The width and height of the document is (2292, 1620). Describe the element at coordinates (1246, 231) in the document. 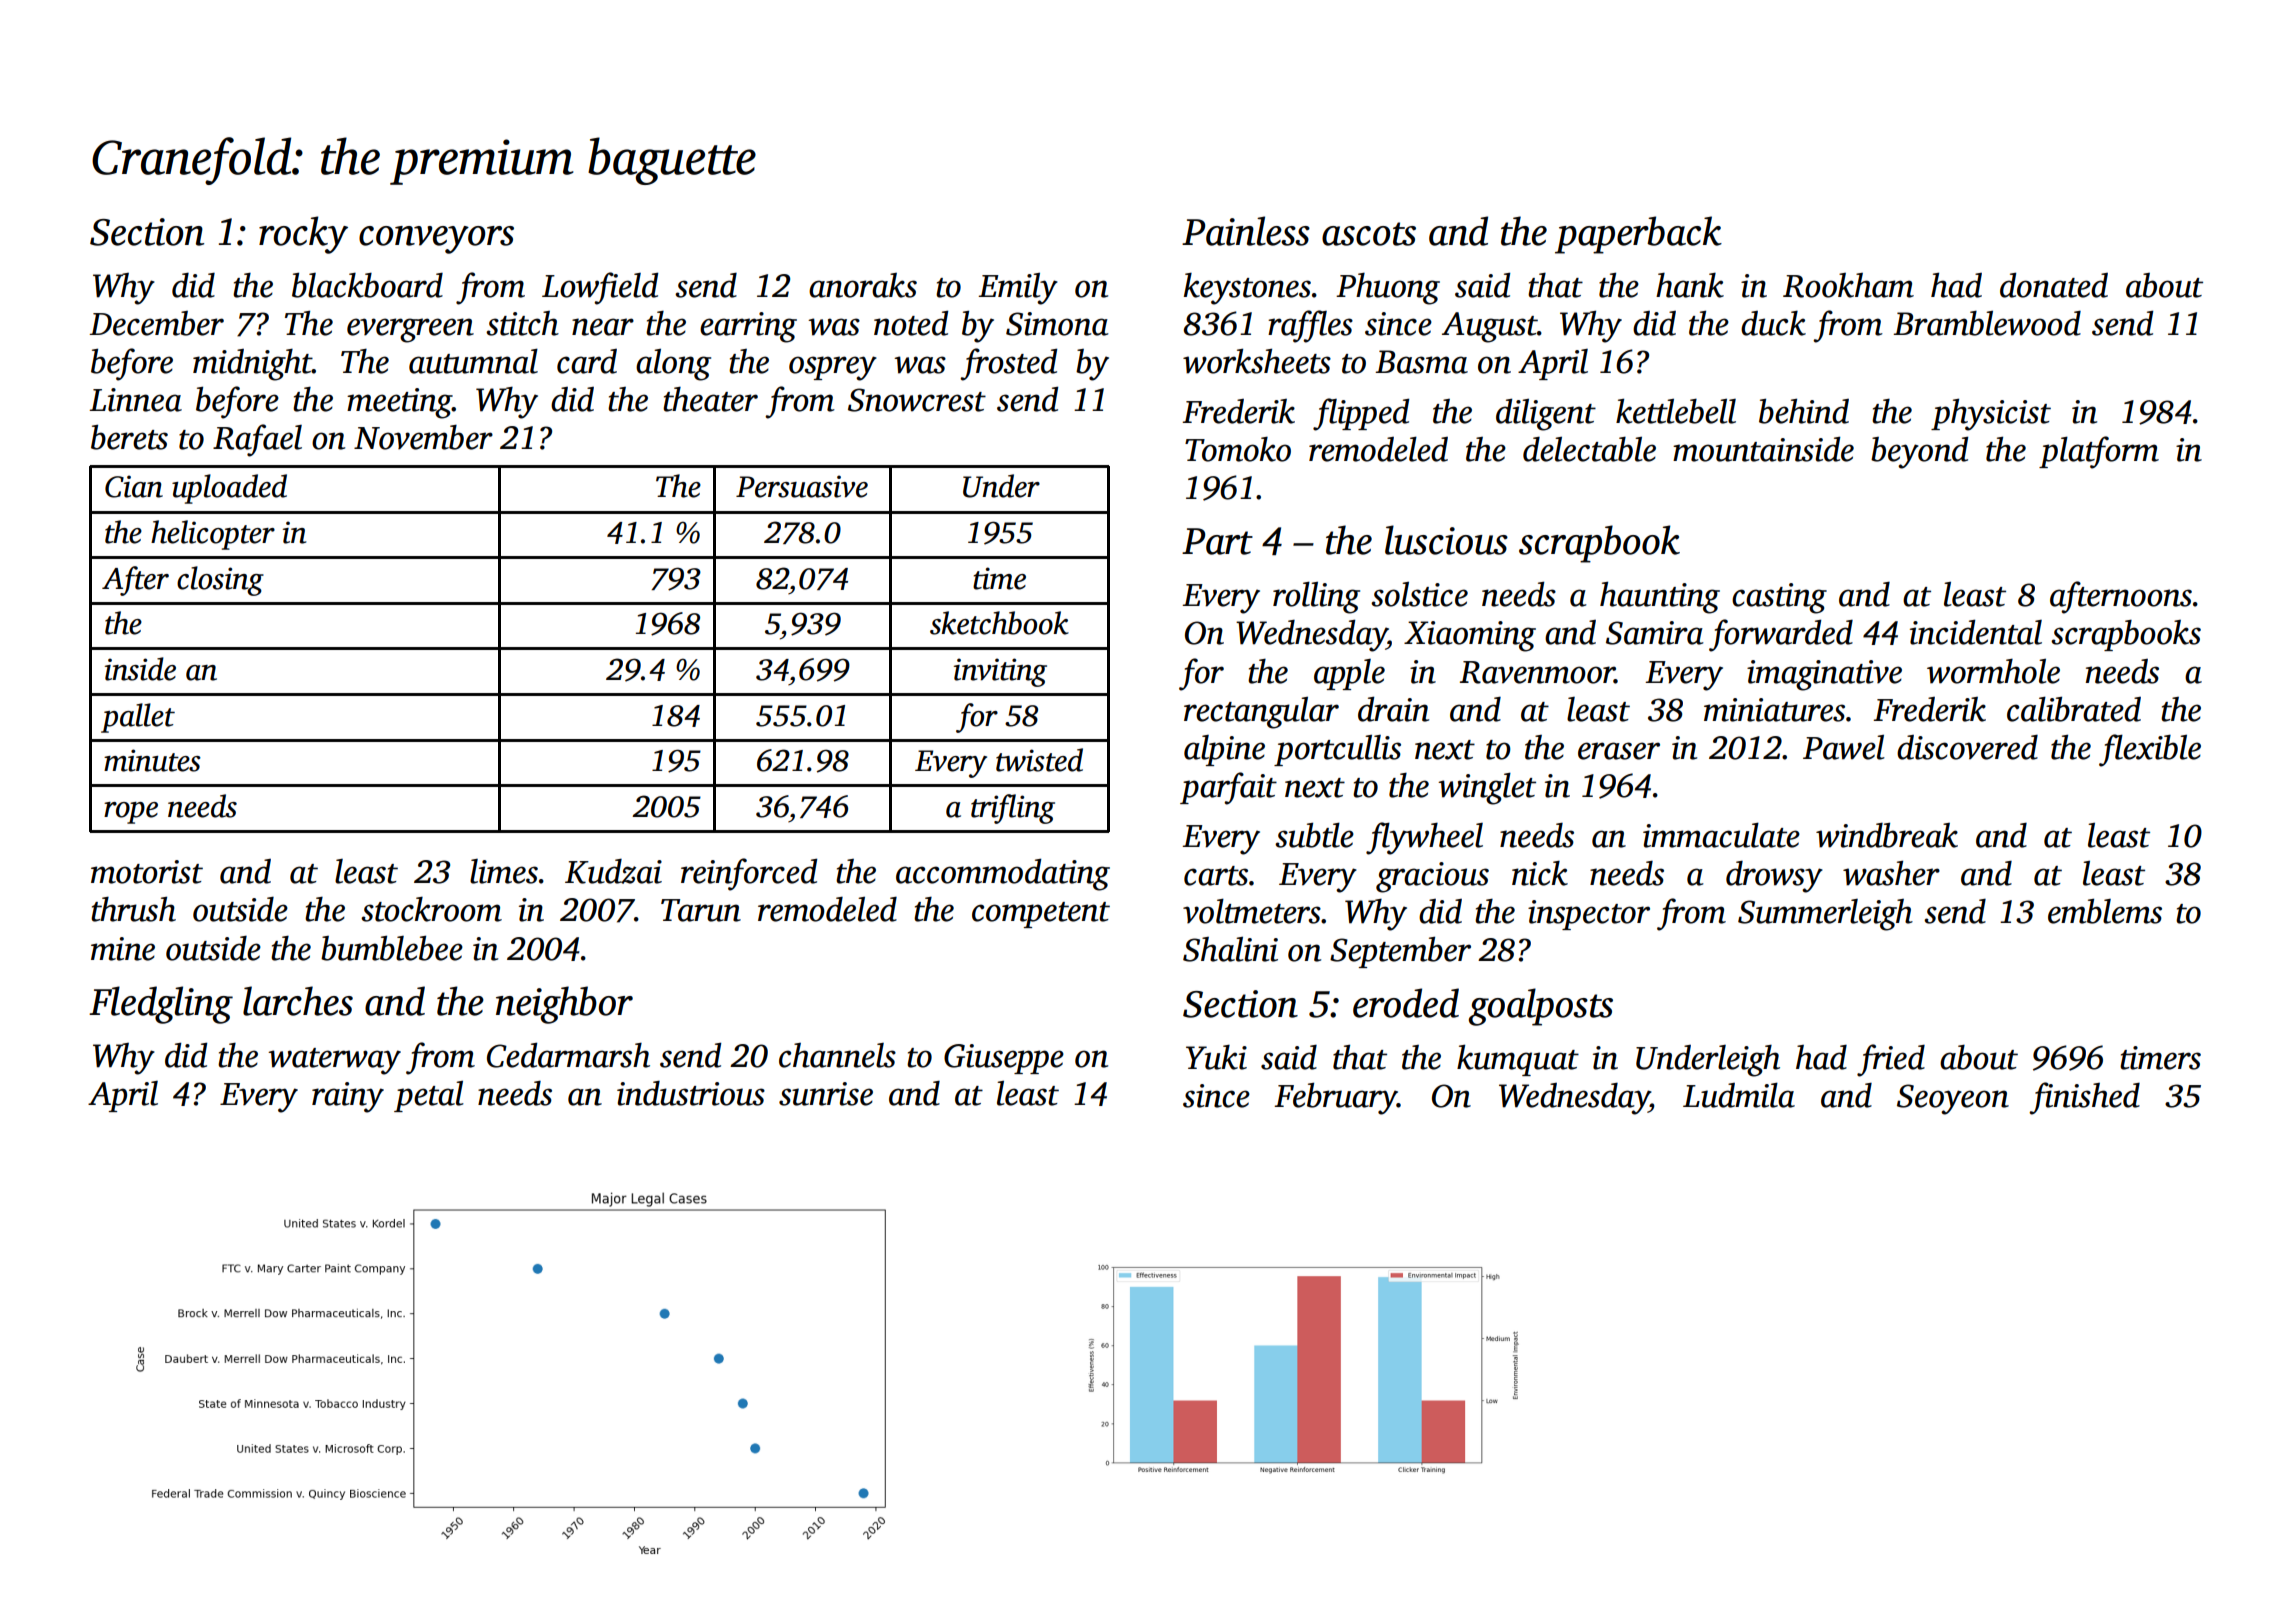

I see `Painless` at that location.
